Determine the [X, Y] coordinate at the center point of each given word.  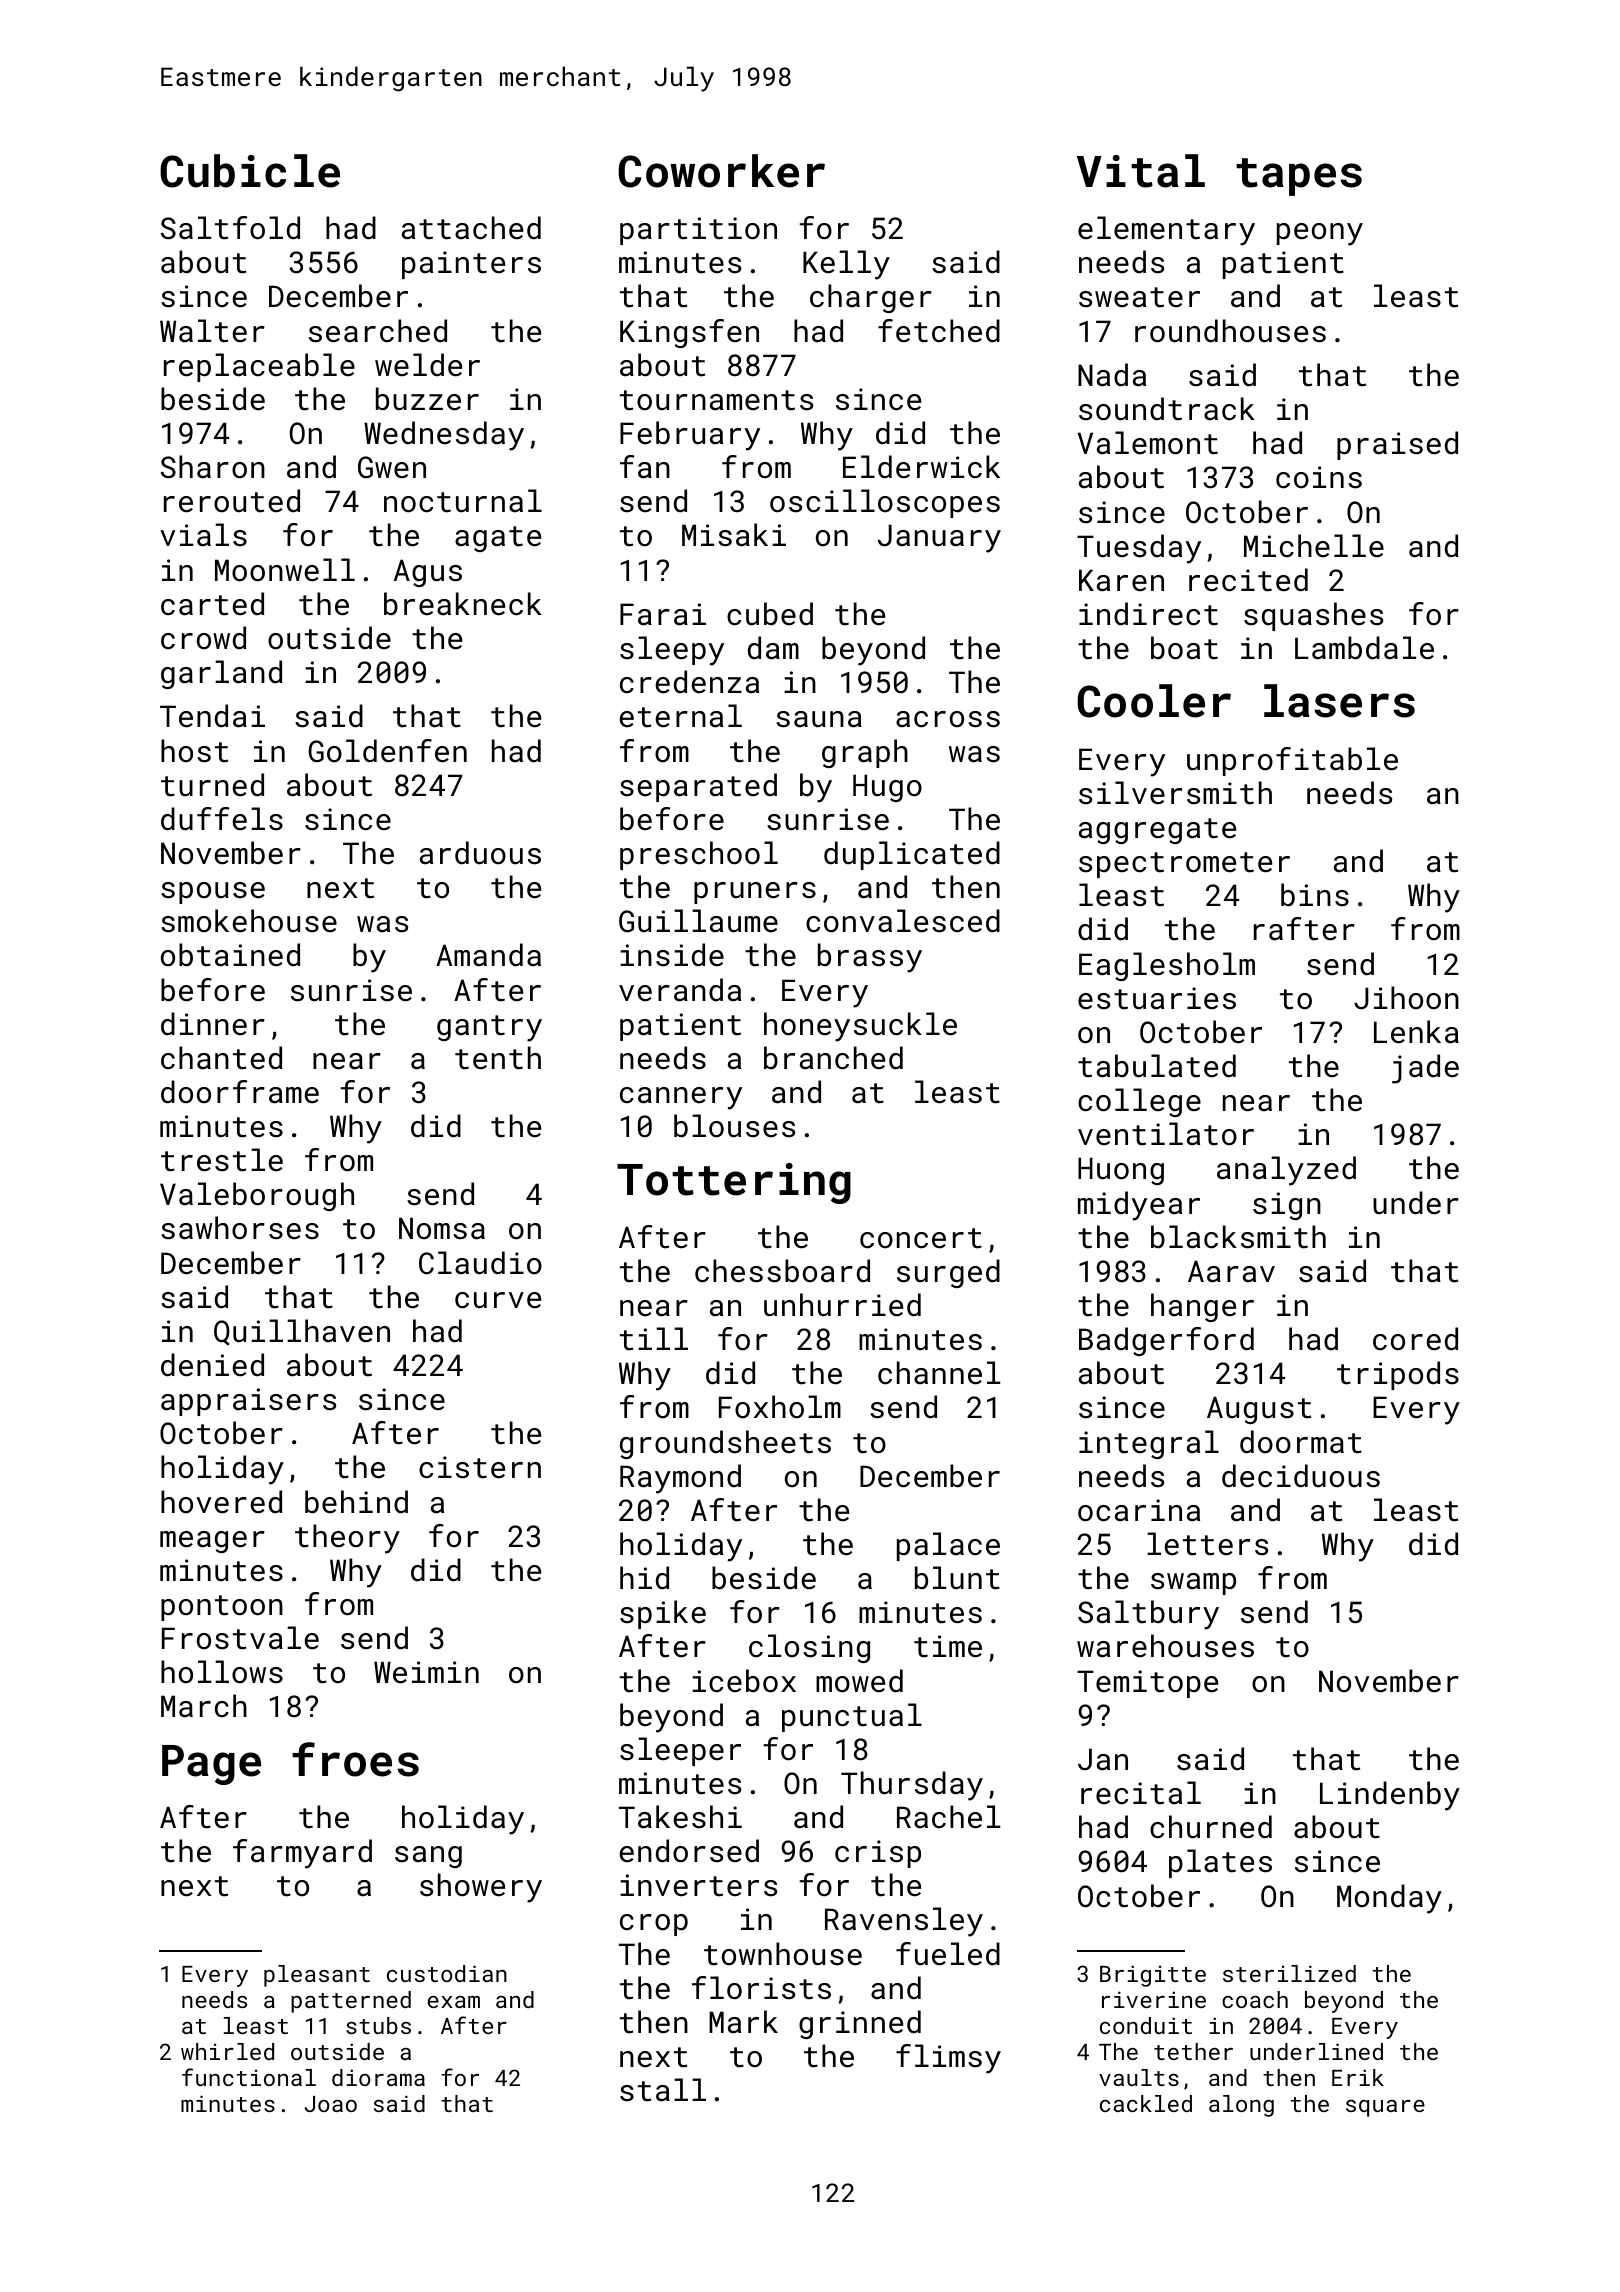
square [1385, 2108]
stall [663, 2090]
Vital [1141, 171]
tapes [1299, 177]
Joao [331, 2104]
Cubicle [250, 171]
